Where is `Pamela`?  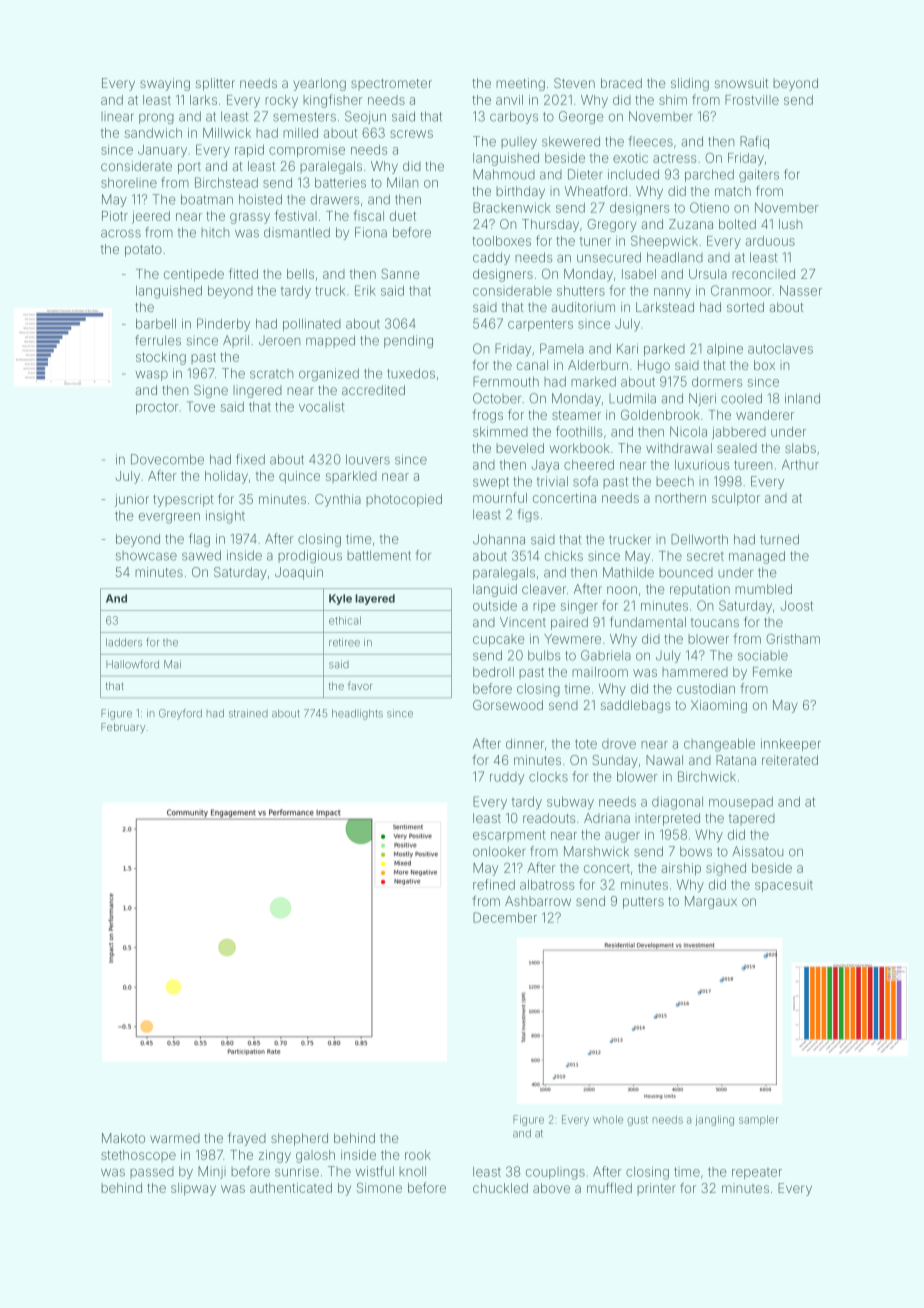
Pamela is located at coordinates (562, 348).
